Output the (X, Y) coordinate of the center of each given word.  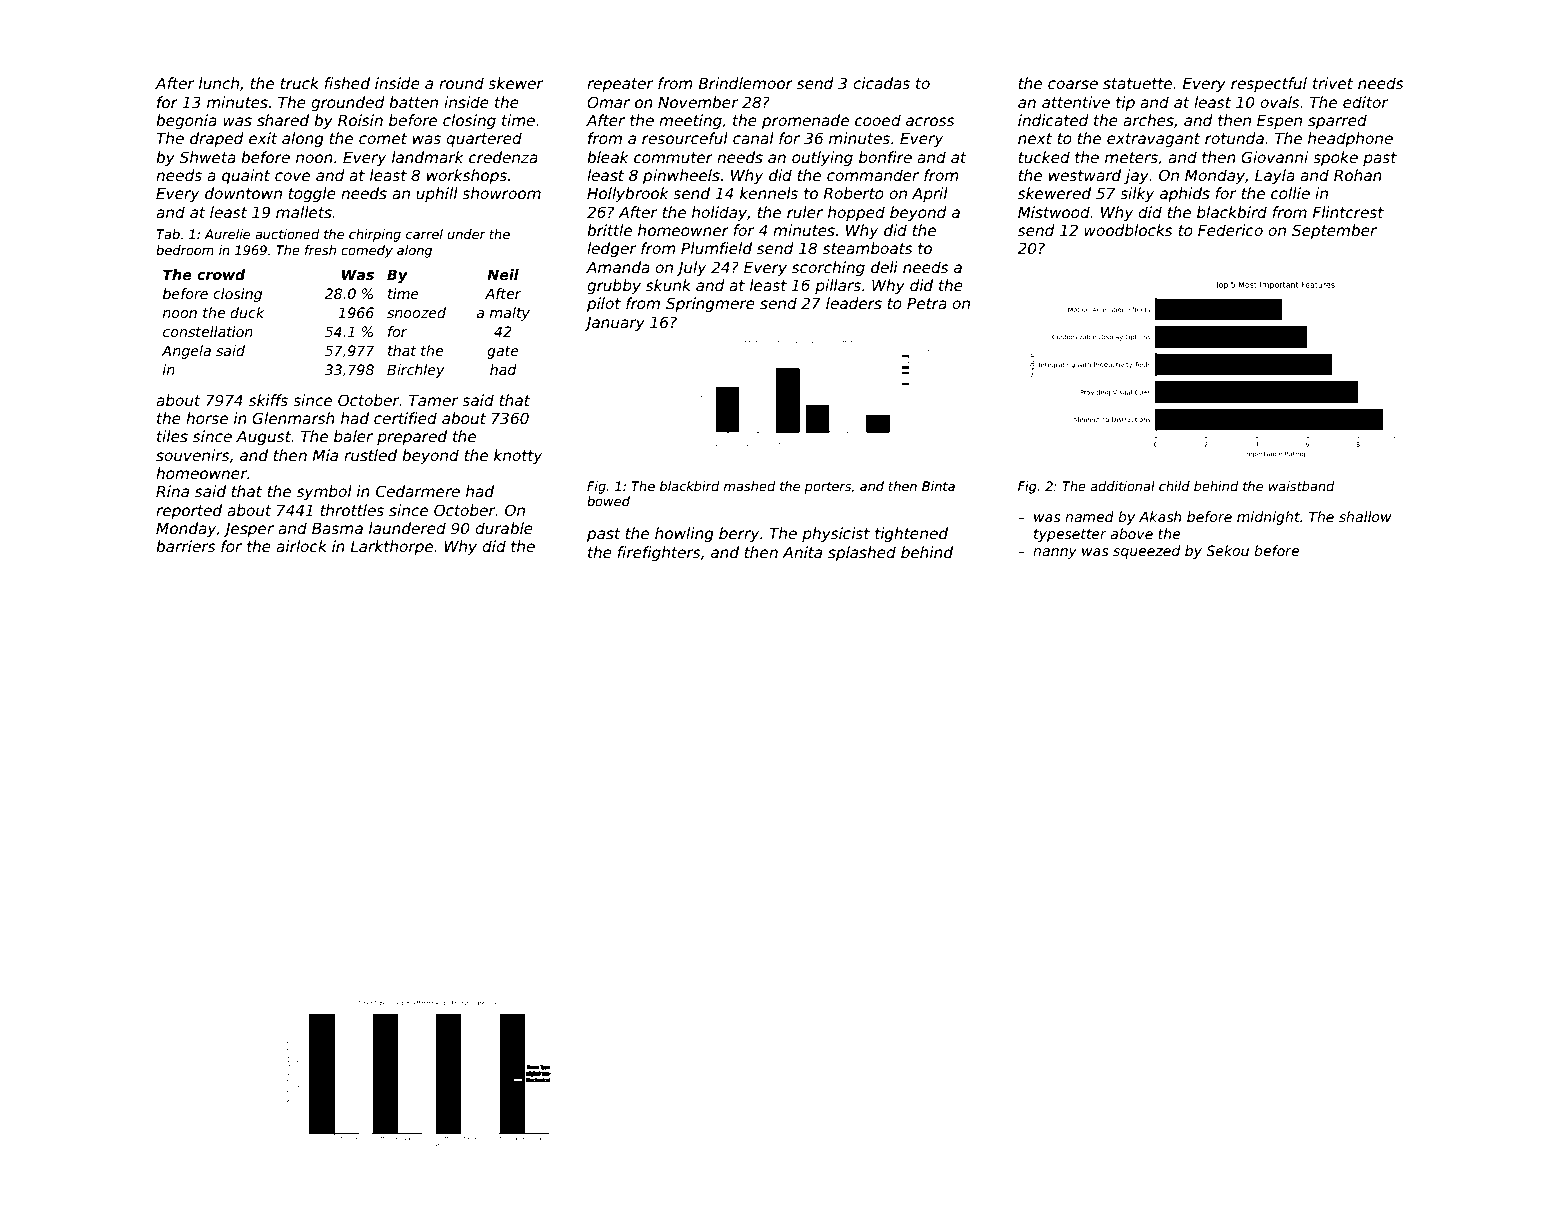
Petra (927, 303)
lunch (219, 83)
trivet (1333, 83)
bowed (608, 501)
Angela (186, 352)
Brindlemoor (745, 83)
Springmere (710, 304)
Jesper (248, 530)
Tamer (433, 400)
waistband (1301, 486)
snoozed (416, 312)
